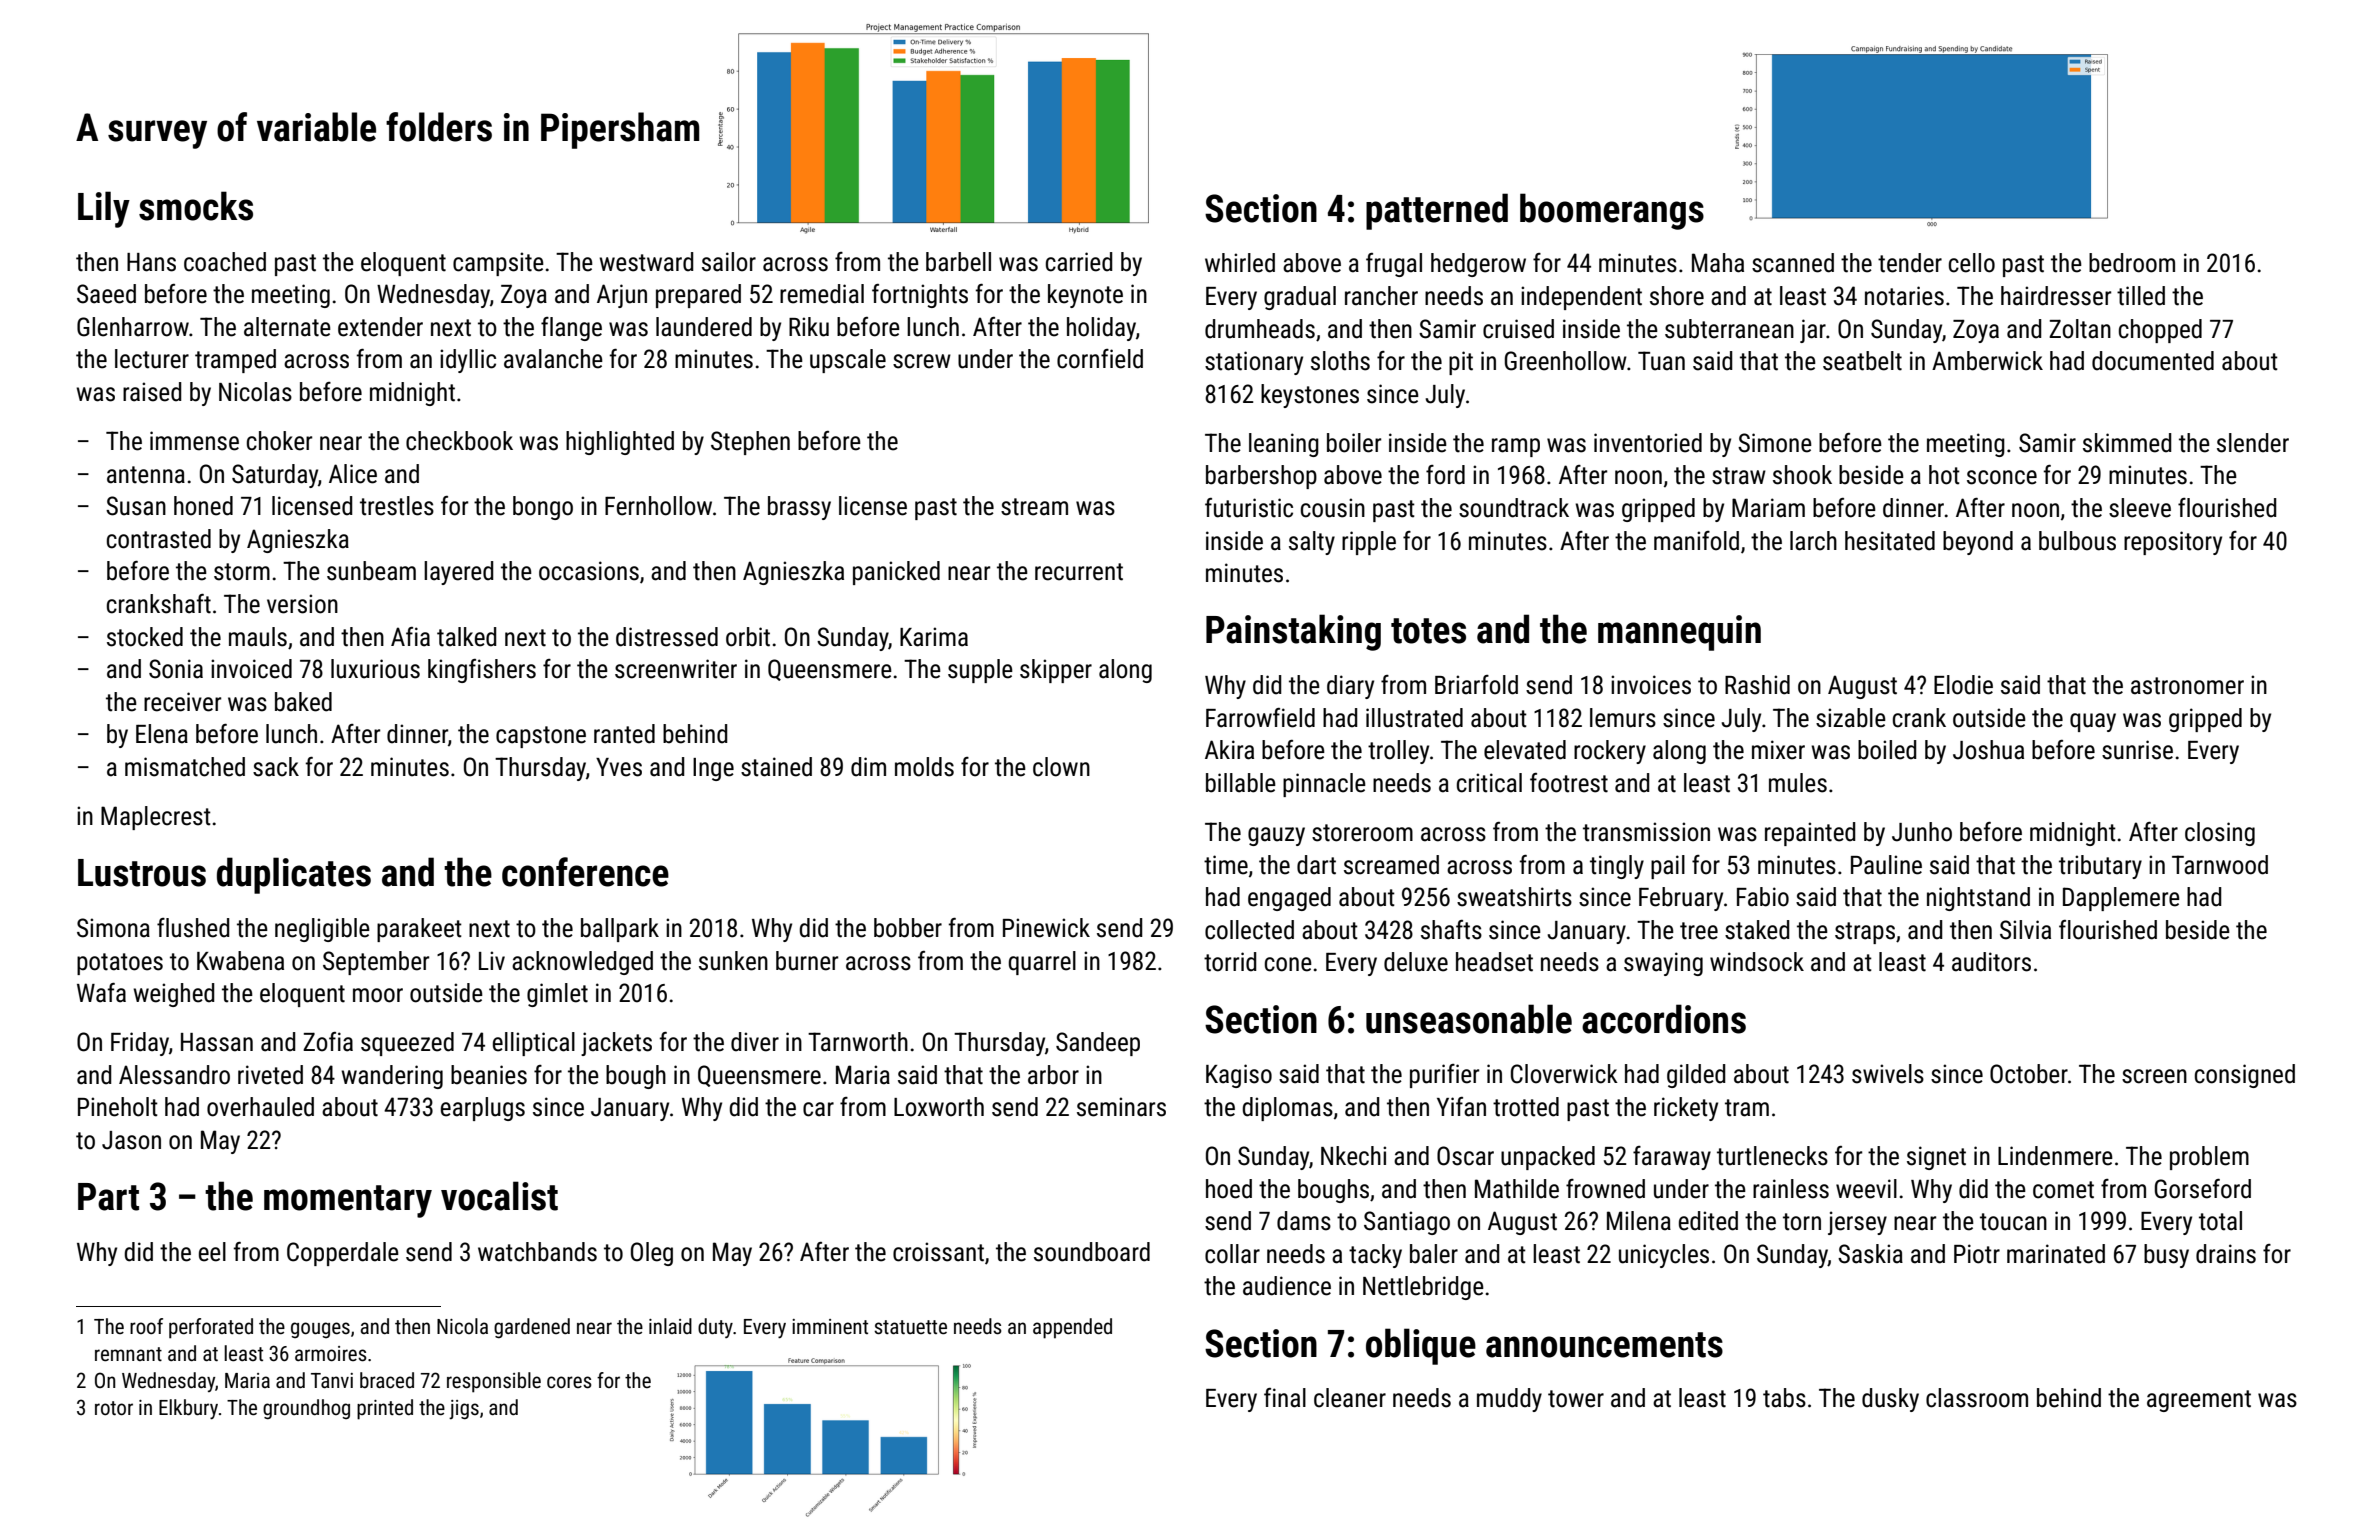  What do you see at coordinates (1851, 718) in the page?
I see `sizable` at bounding box center [1851, 718].
